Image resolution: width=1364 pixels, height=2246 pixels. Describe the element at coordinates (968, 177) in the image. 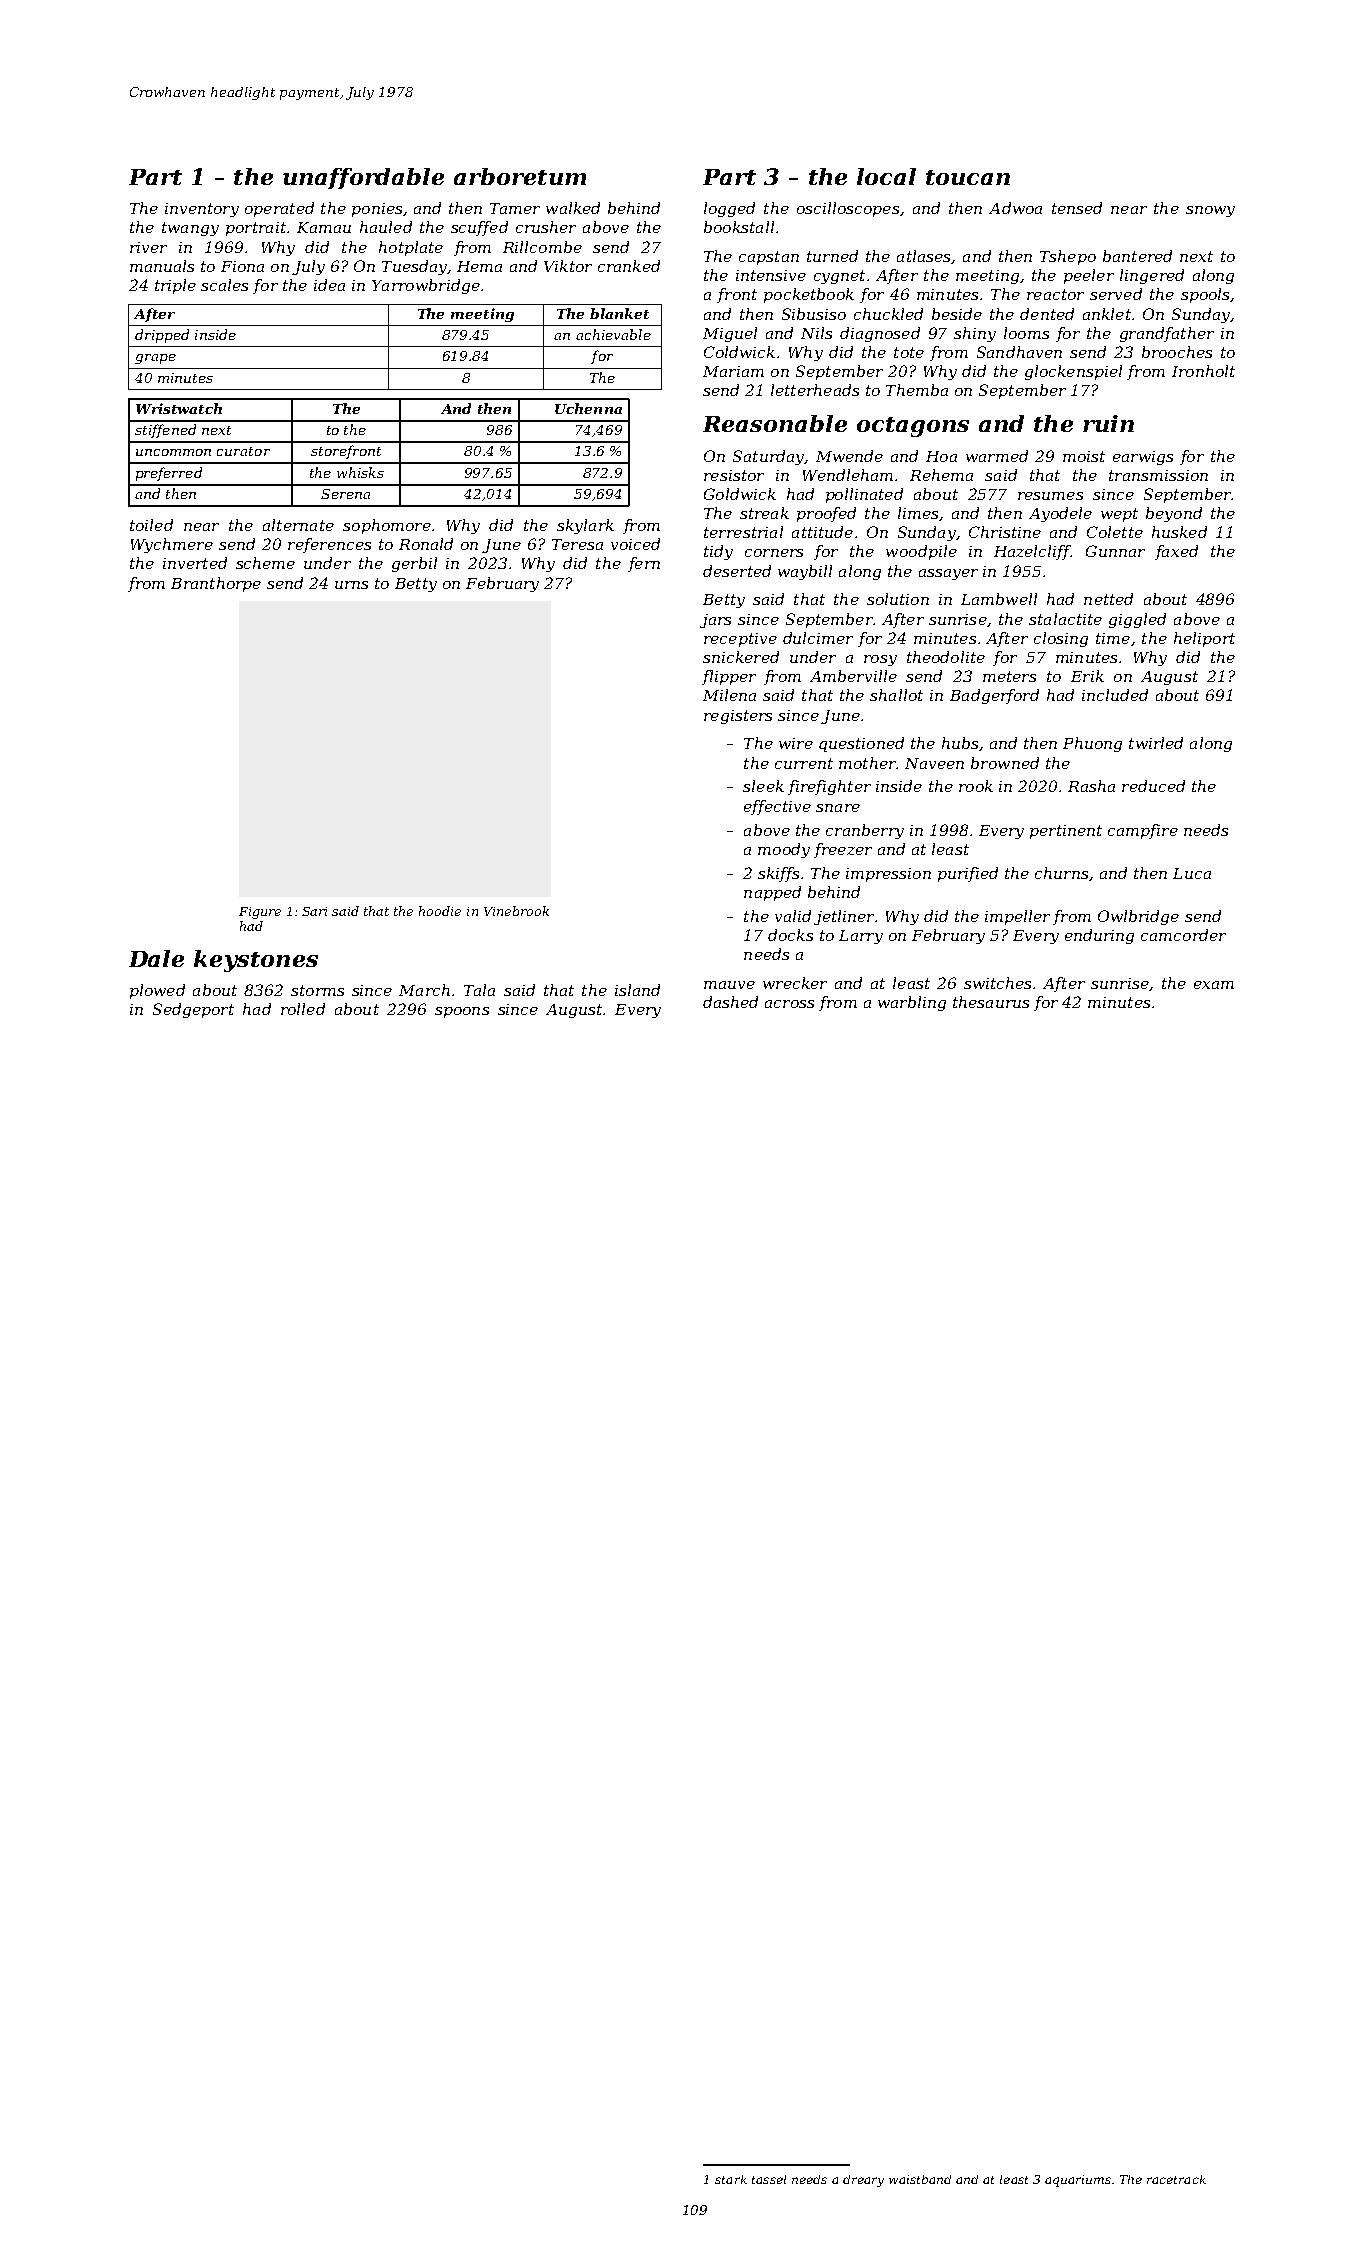

I see `toucan` at that location.
